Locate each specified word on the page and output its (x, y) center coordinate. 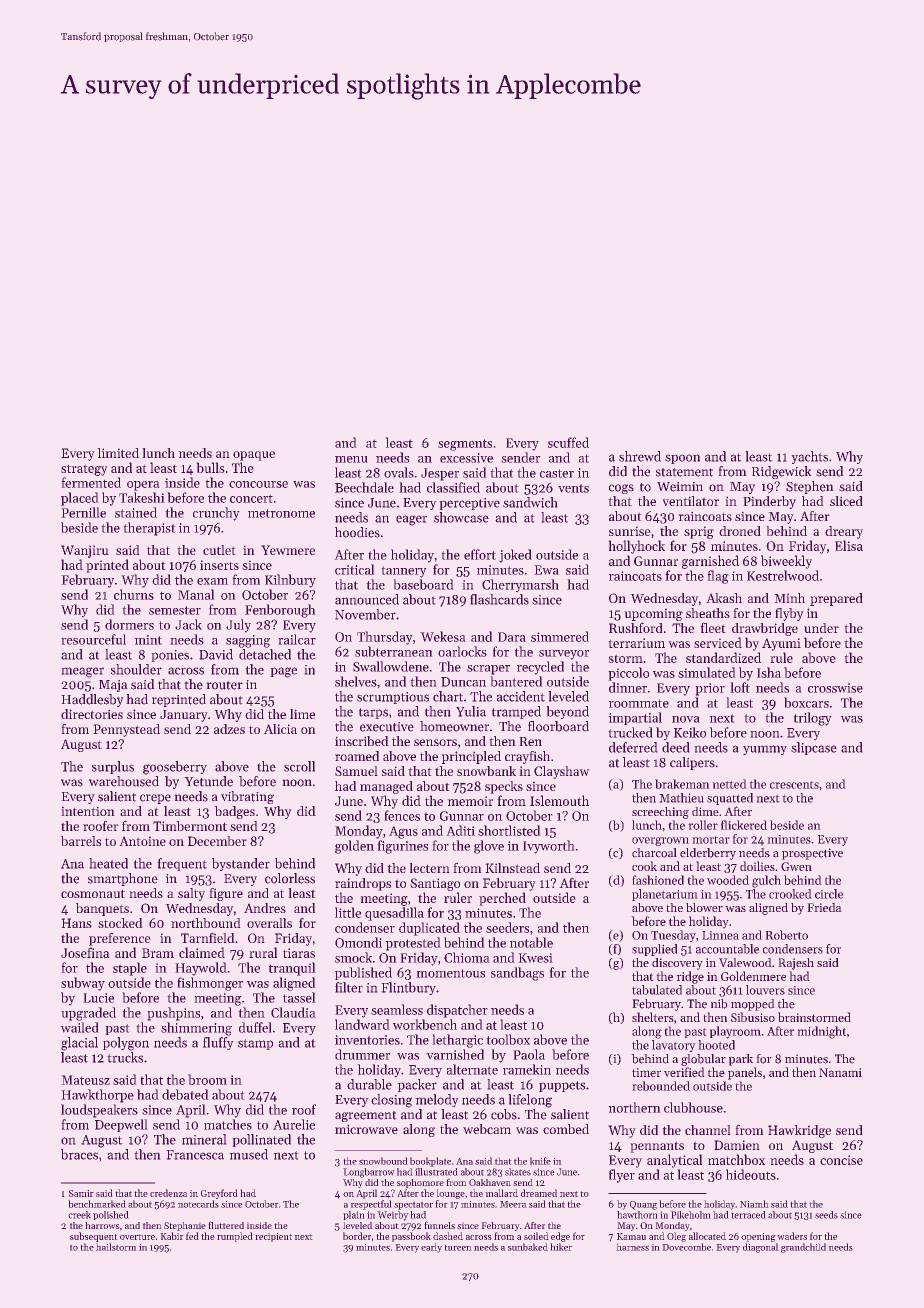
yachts (809, 457)
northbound (206, 923)
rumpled (235, 1237)
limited (118, 453)
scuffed (568, 442)
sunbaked (528, 1247)
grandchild (803, 1248)
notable (531, 942)
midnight (821, 1032)
